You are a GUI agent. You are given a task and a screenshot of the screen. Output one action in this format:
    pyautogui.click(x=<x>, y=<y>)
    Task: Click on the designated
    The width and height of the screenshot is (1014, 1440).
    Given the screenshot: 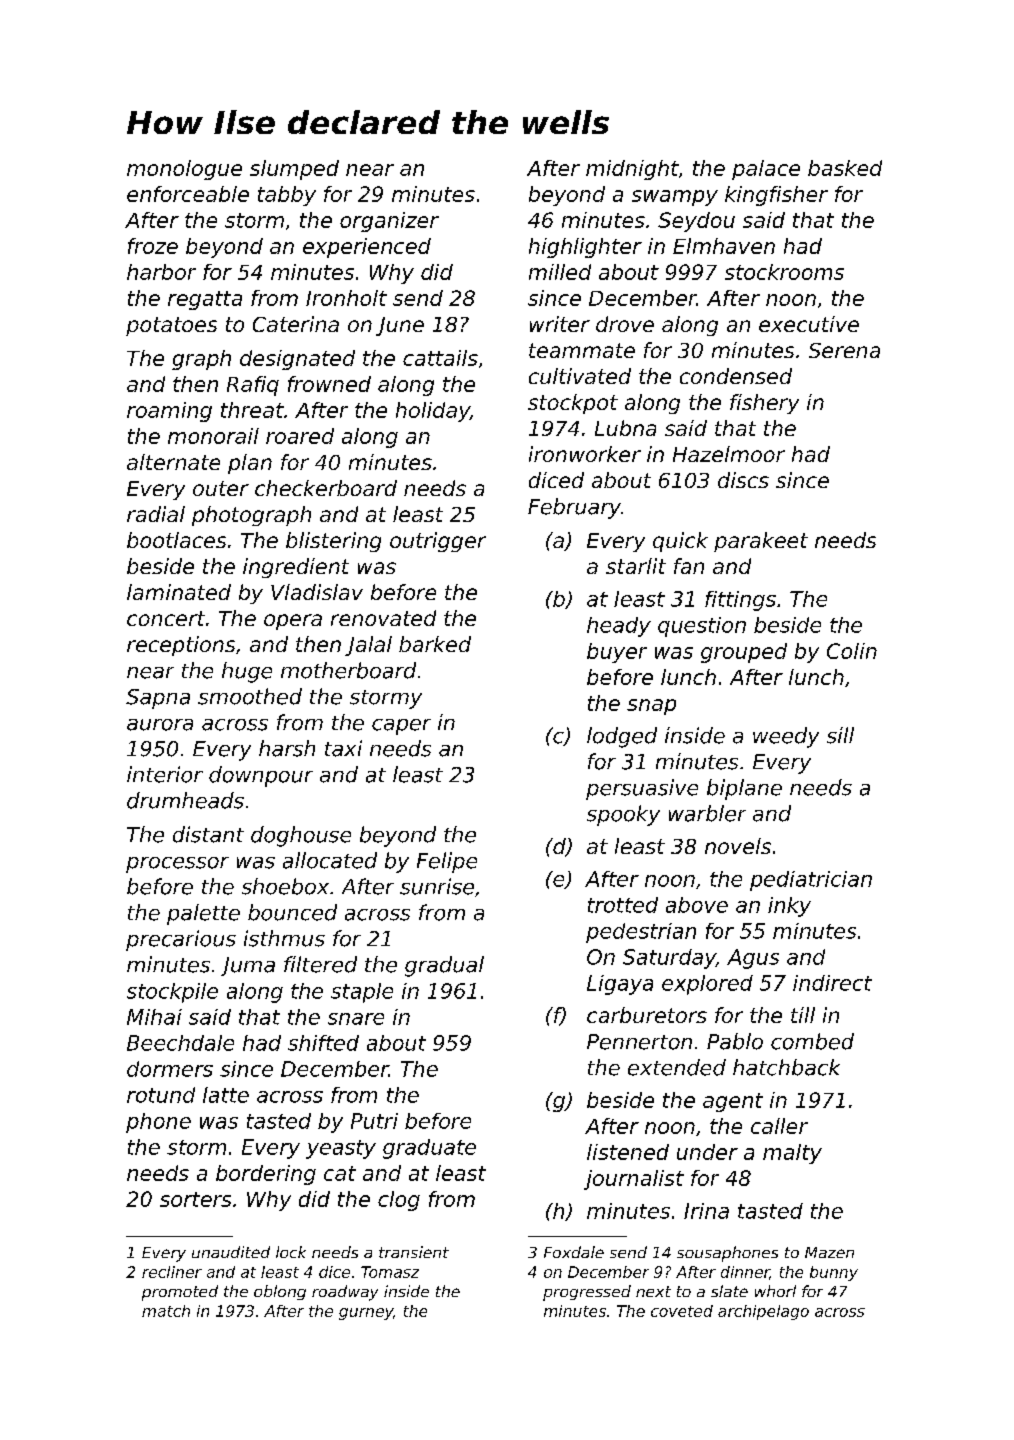 What is the action you would take?
    pyautogui.click(x=297, y=360)
